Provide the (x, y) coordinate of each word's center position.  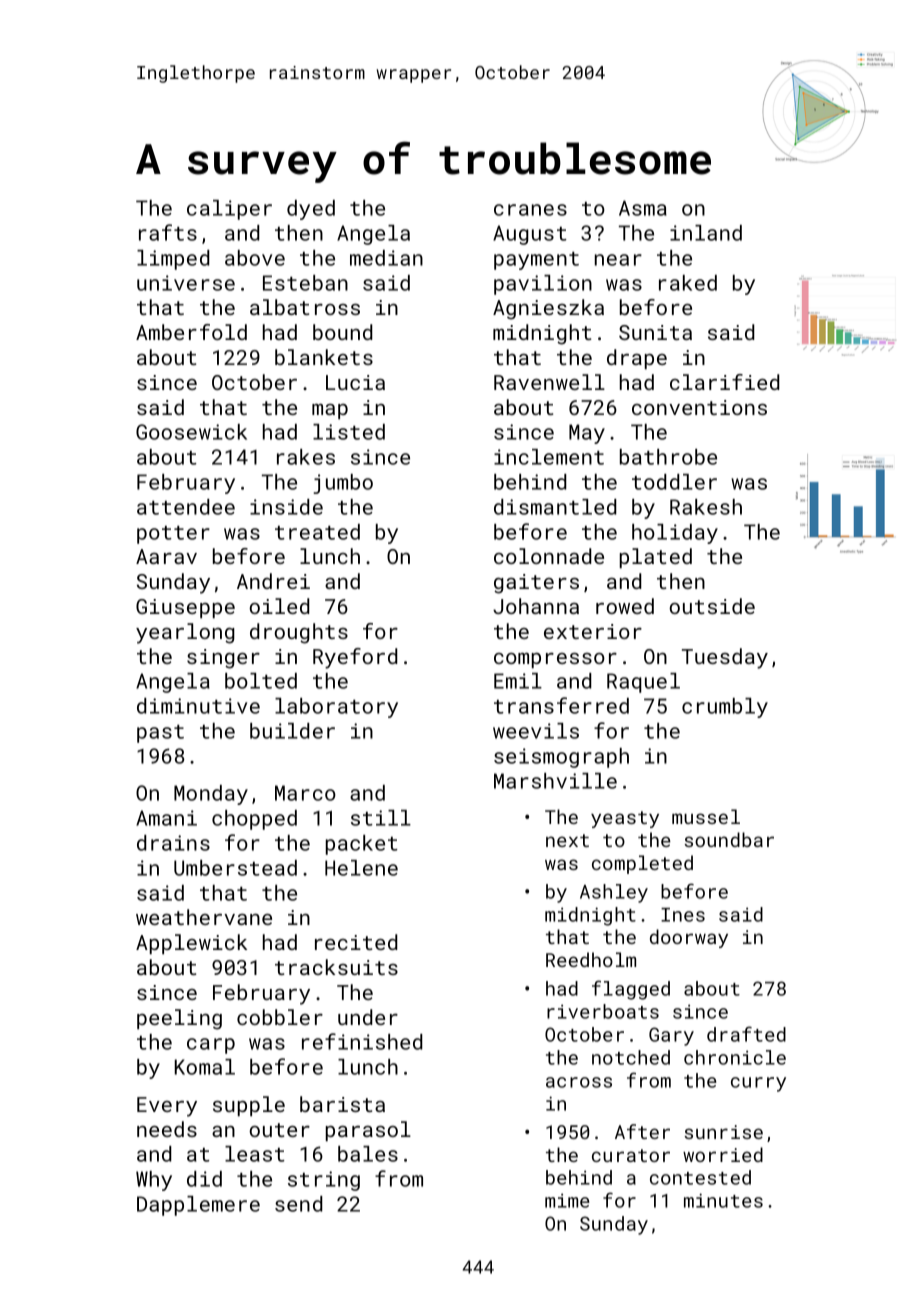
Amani (166, 818)
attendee (186, 507)
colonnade (549, 556)
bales (368, 1154)
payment (536, 261)
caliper (229, 210)
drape (637, 359)
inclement (549, 457)
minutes (723, 1200)
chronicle (735, 1057)
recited (356, 942)
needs (167, 1129)
